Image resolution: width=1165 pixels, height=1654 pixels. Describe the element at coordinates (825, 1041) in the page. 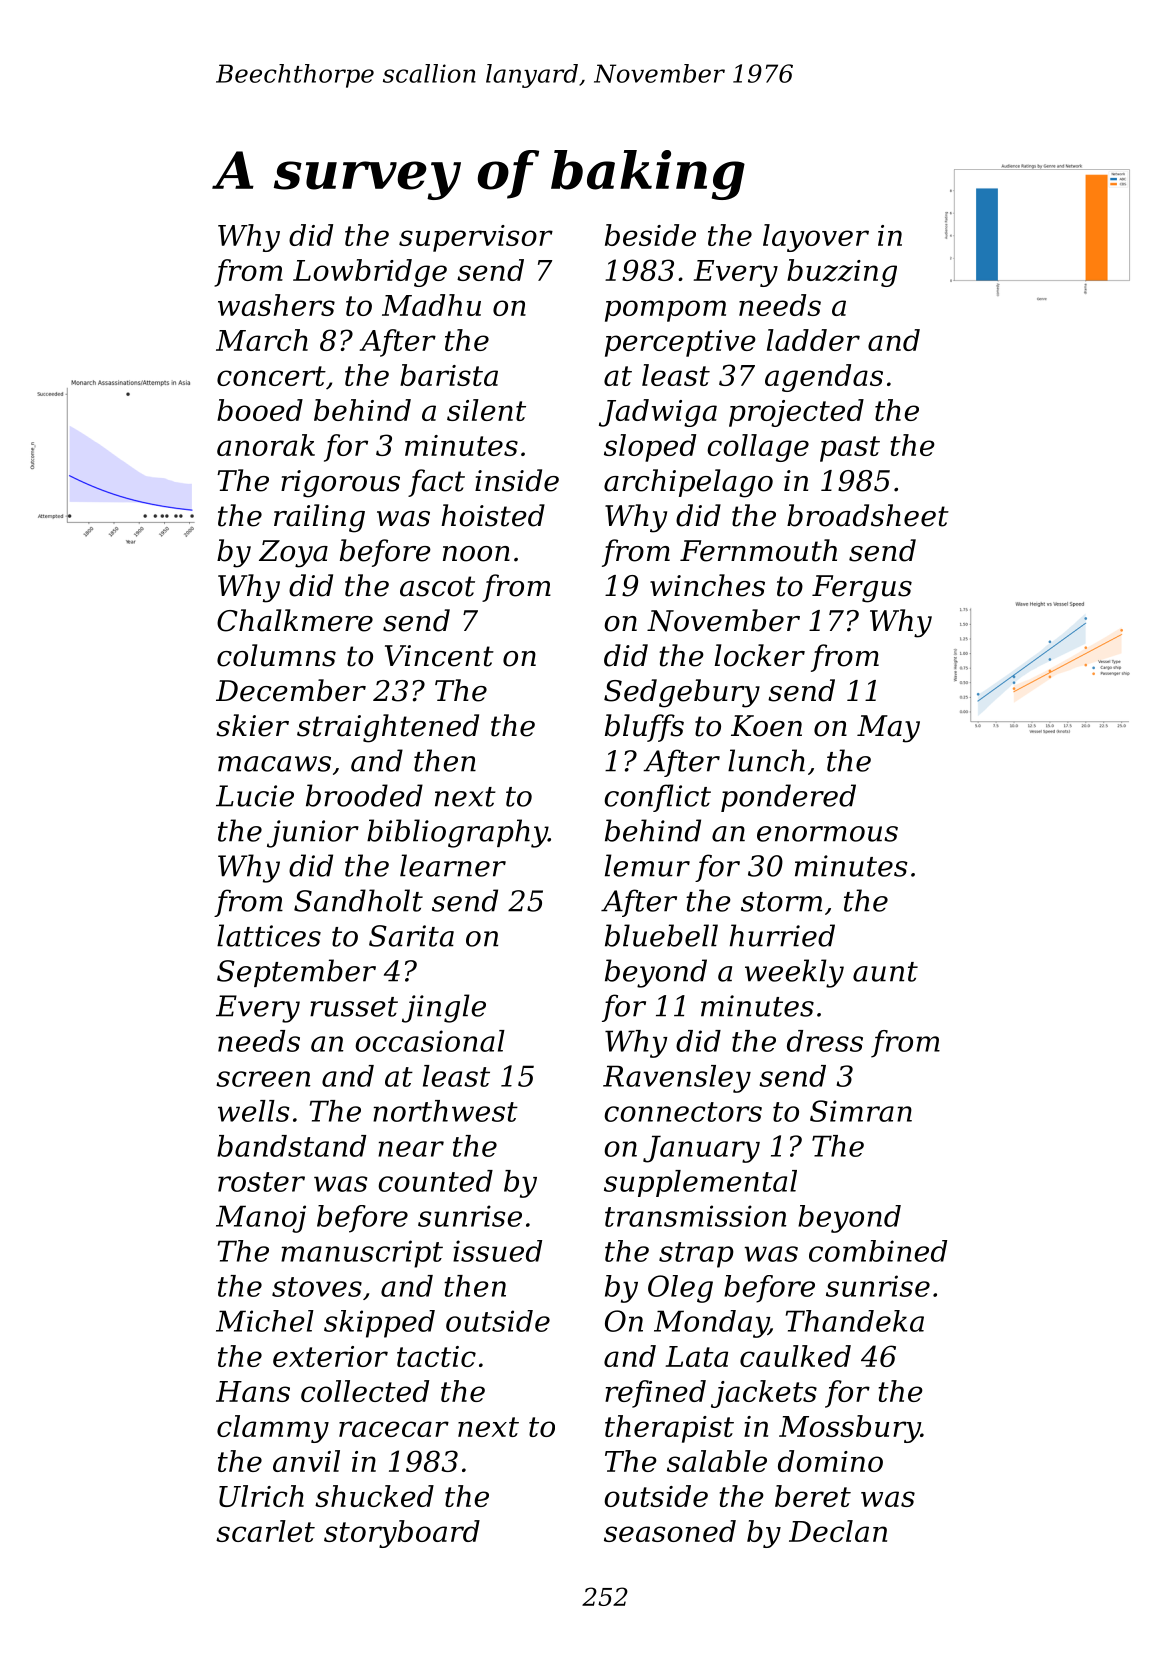

I see `dress` at that location.
